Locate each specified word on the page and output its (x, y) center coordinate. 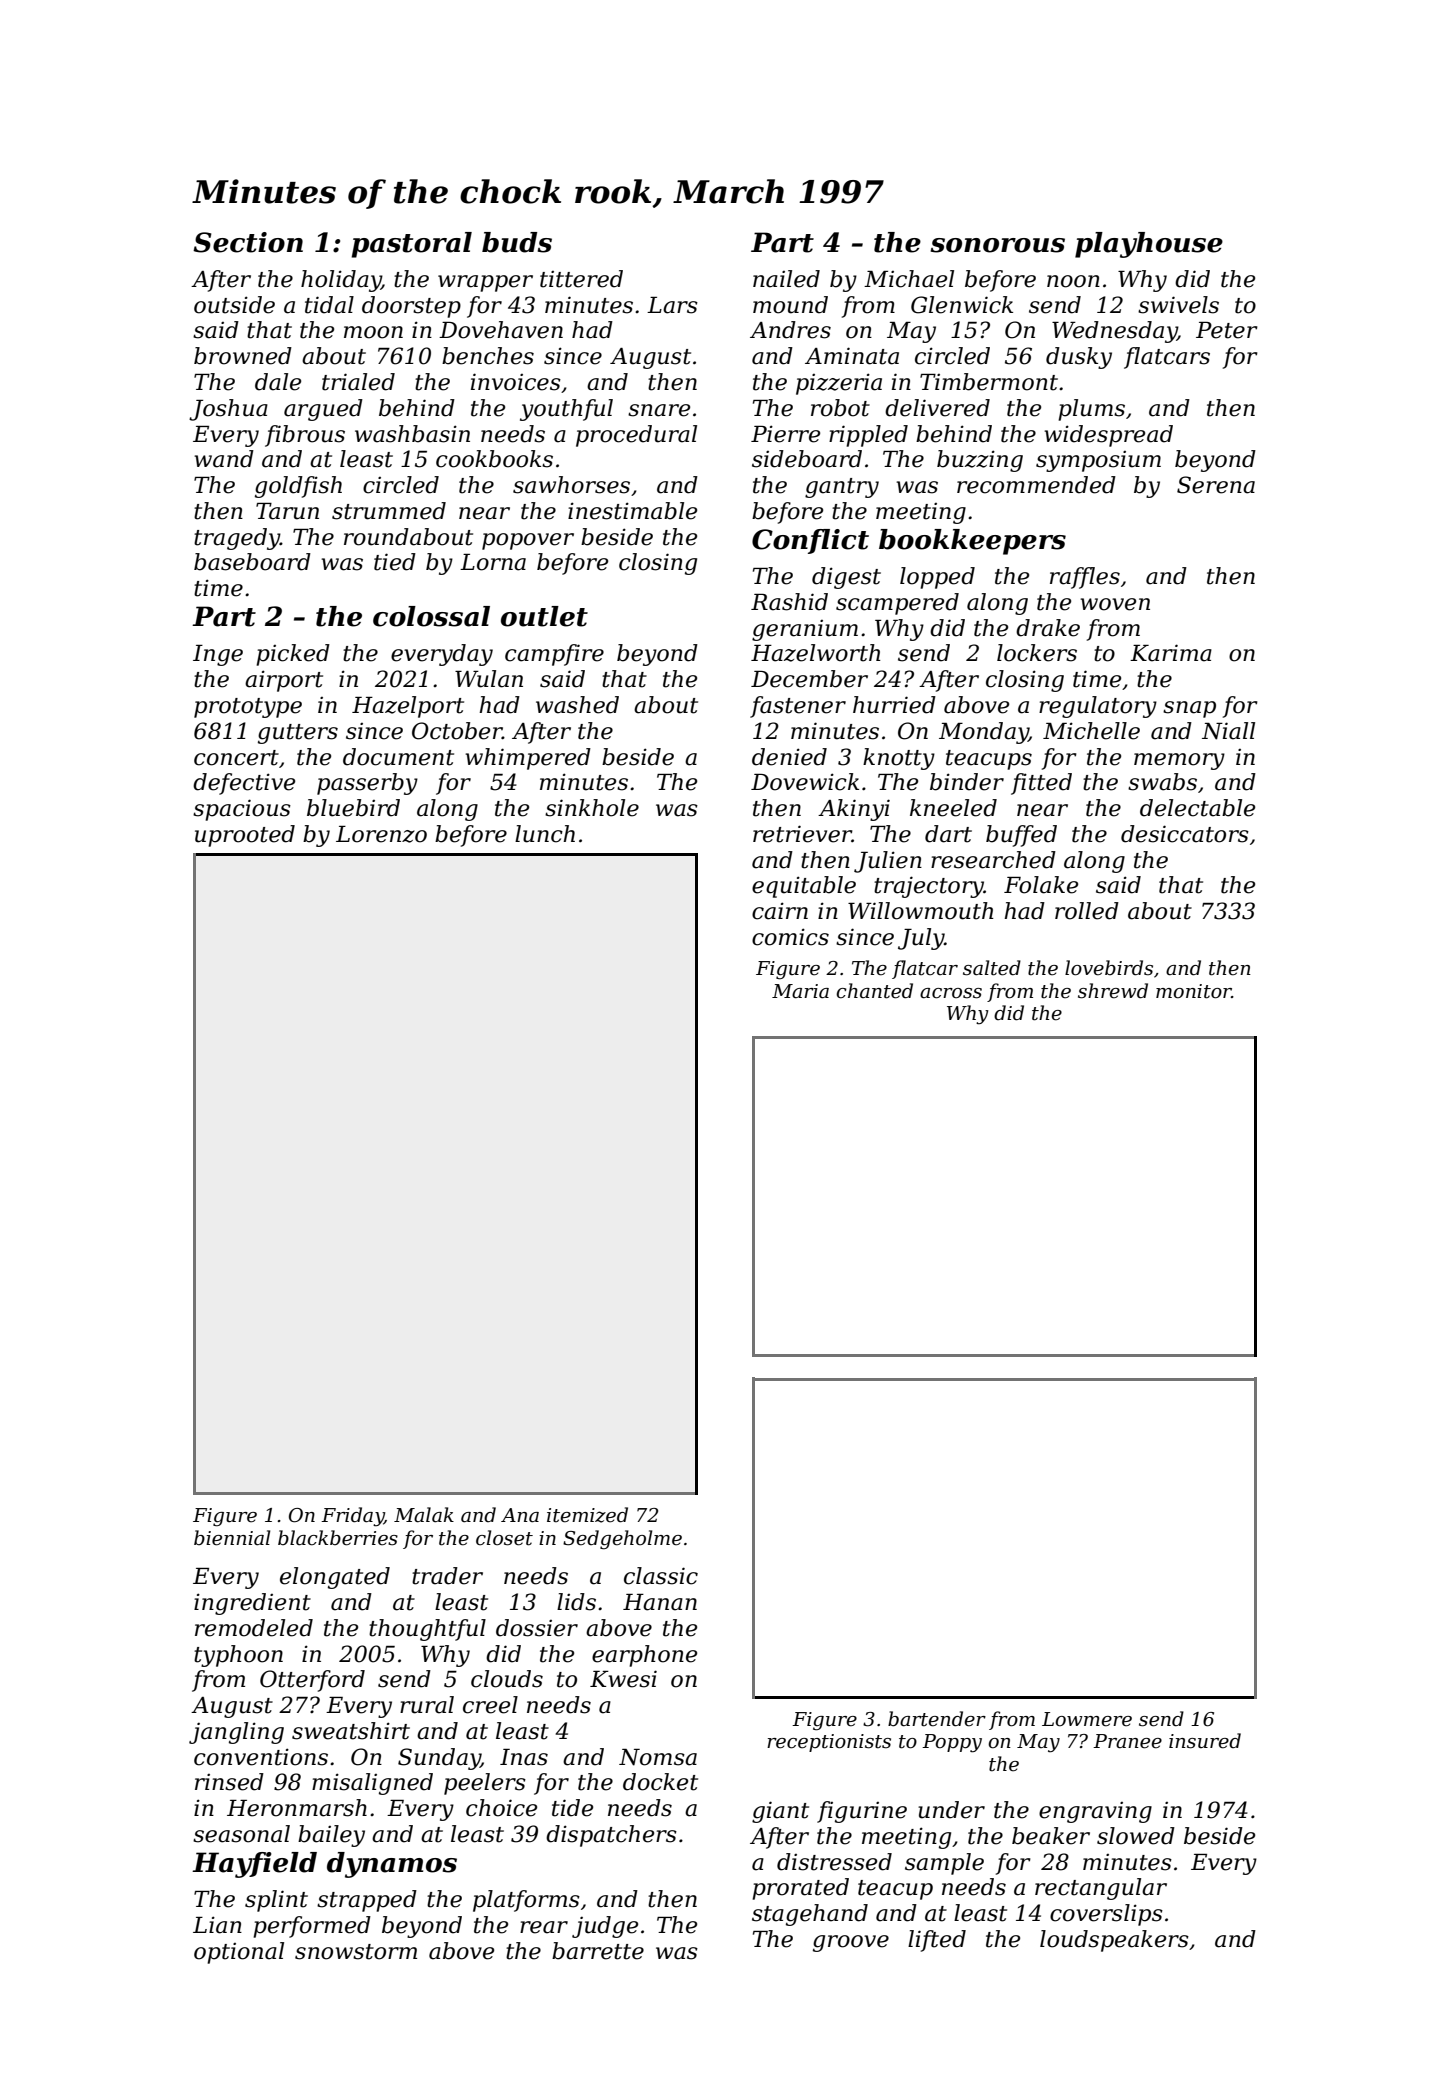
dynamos (392, 1865)
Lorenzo (381, 834)
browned (243, 356)
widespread (1108, 436)
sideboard (807, 459)
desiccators (1185, 834)
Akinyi (854, 810)
